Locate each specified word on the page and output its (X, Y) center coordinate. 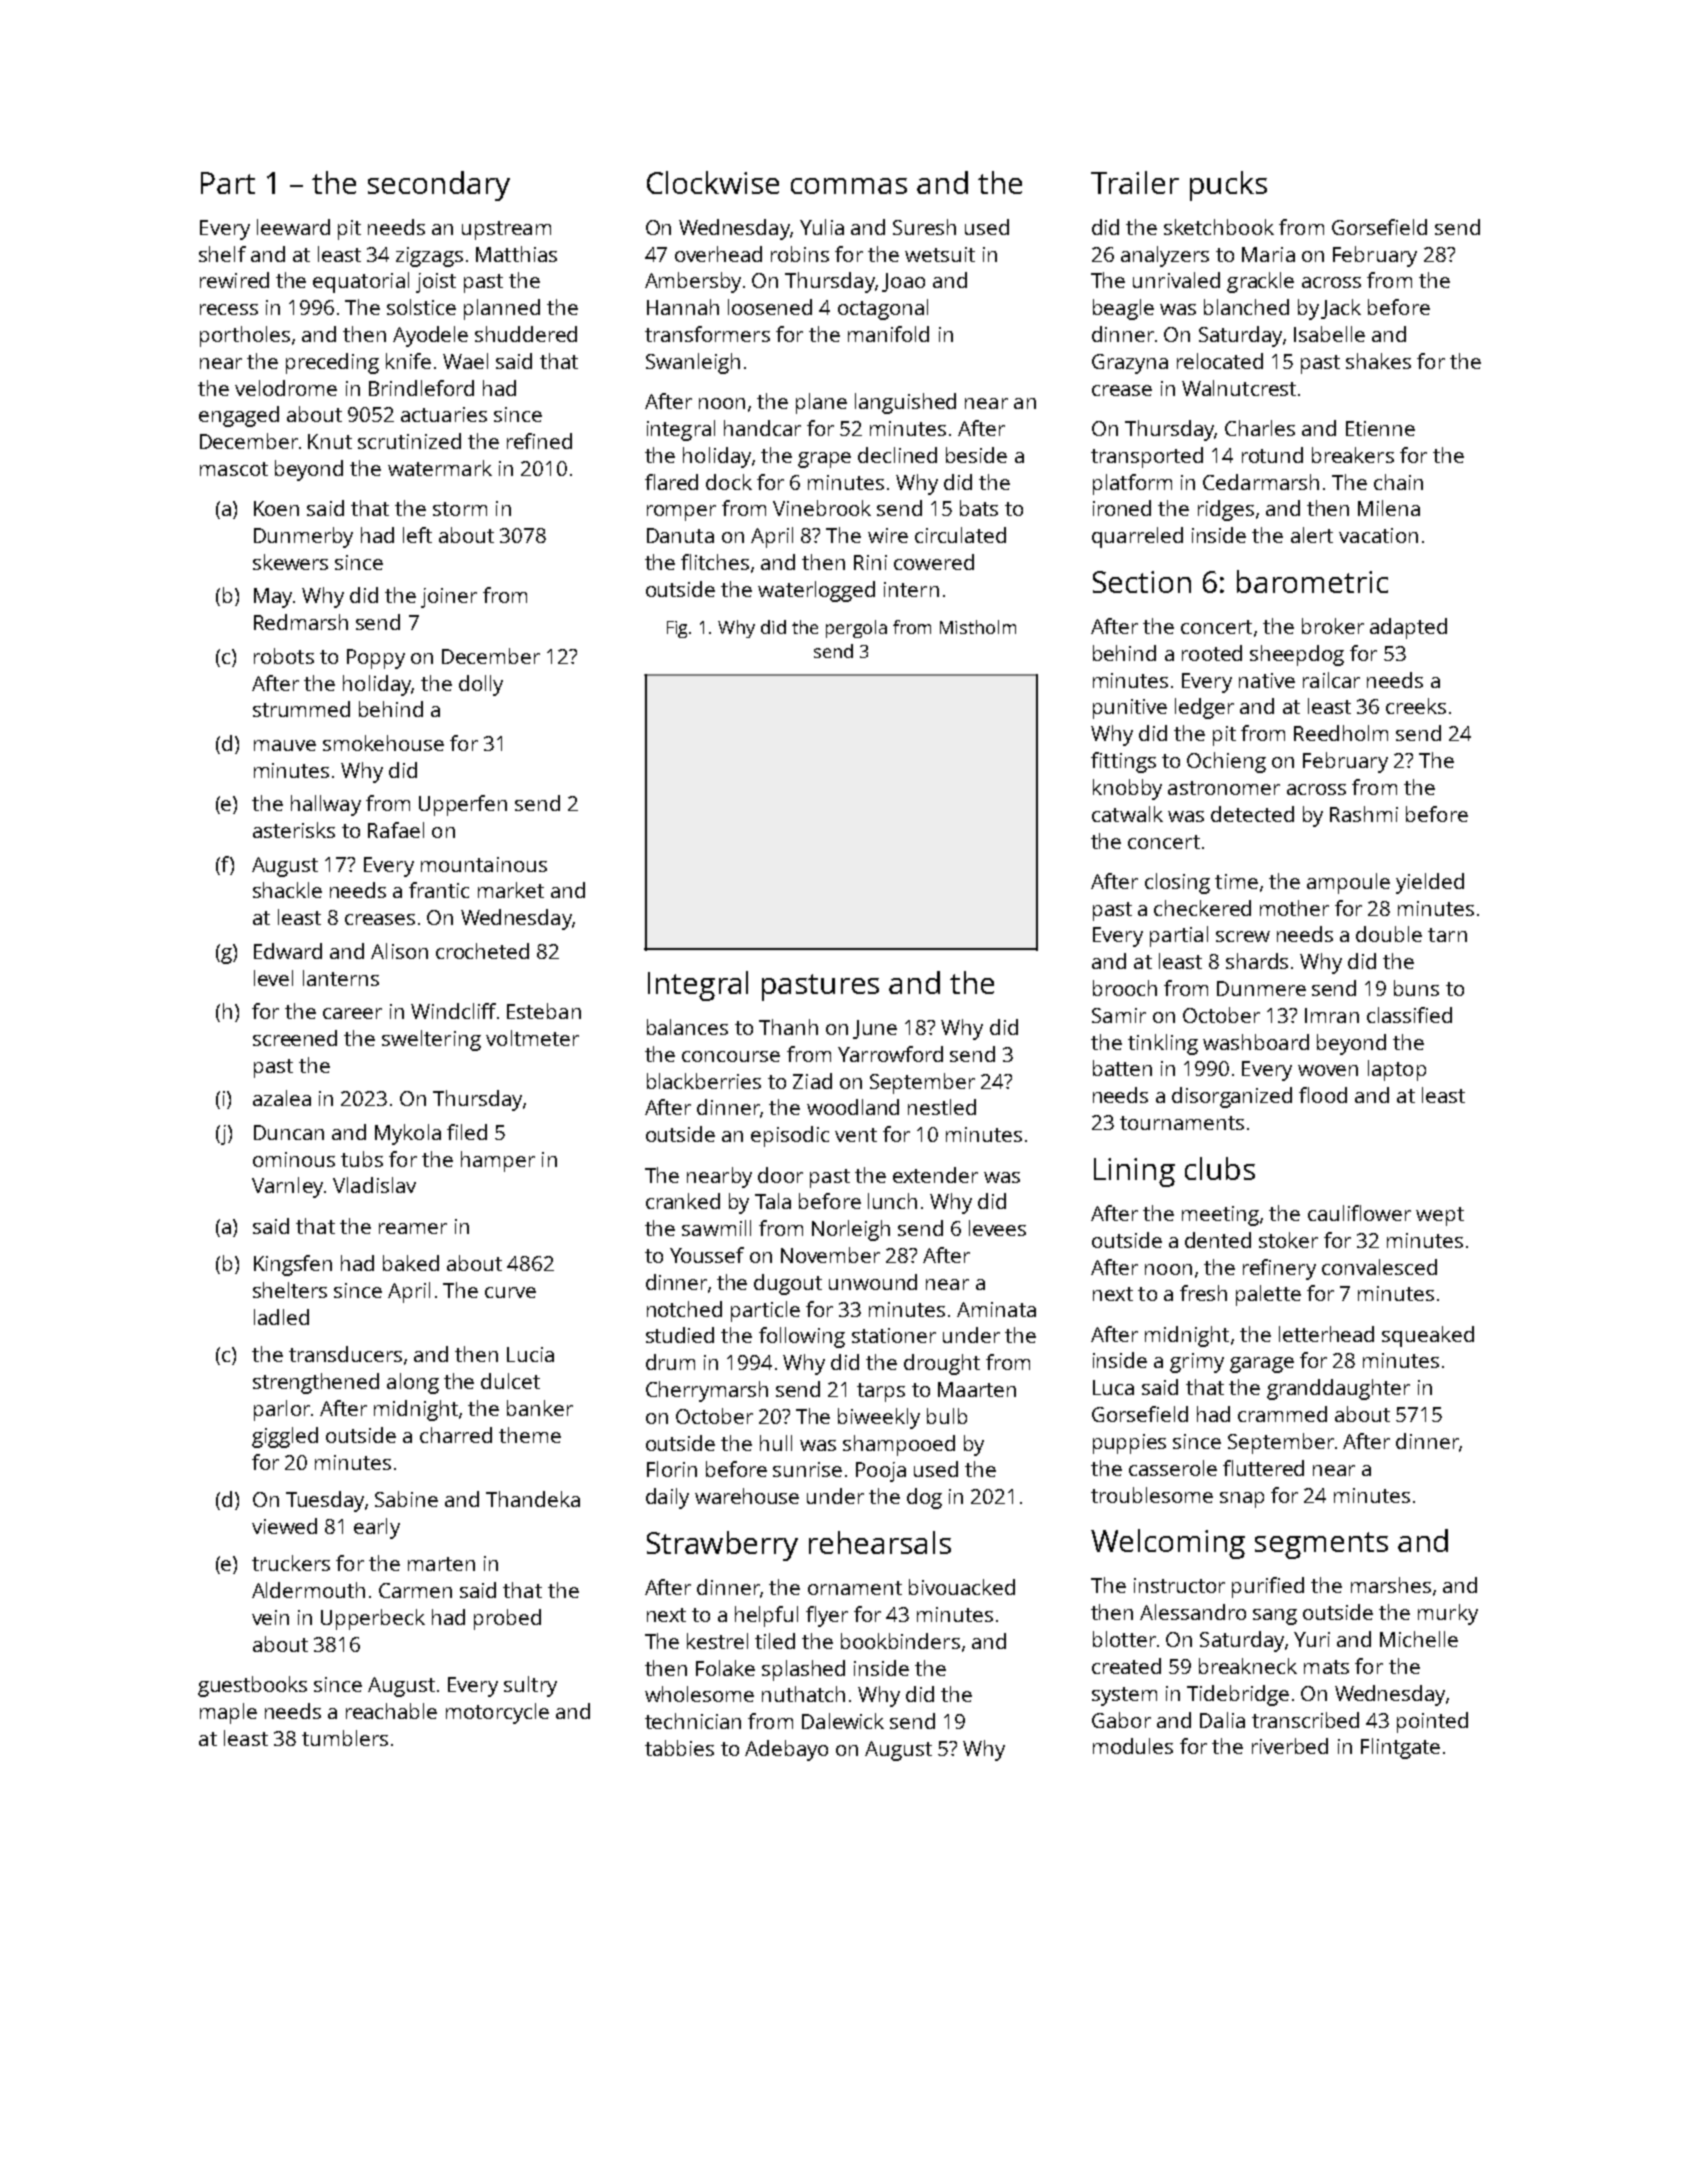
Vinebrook (822, 508)
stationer (894, 1335)
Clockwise (713, 182)
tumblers (345, 1738)
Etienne (1380, 428)
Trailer (1135, 182)
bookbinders (900, 1641)
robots (284, 656)
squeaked (1428, 1336)
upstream (506, 230)
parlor (282, 1410)
